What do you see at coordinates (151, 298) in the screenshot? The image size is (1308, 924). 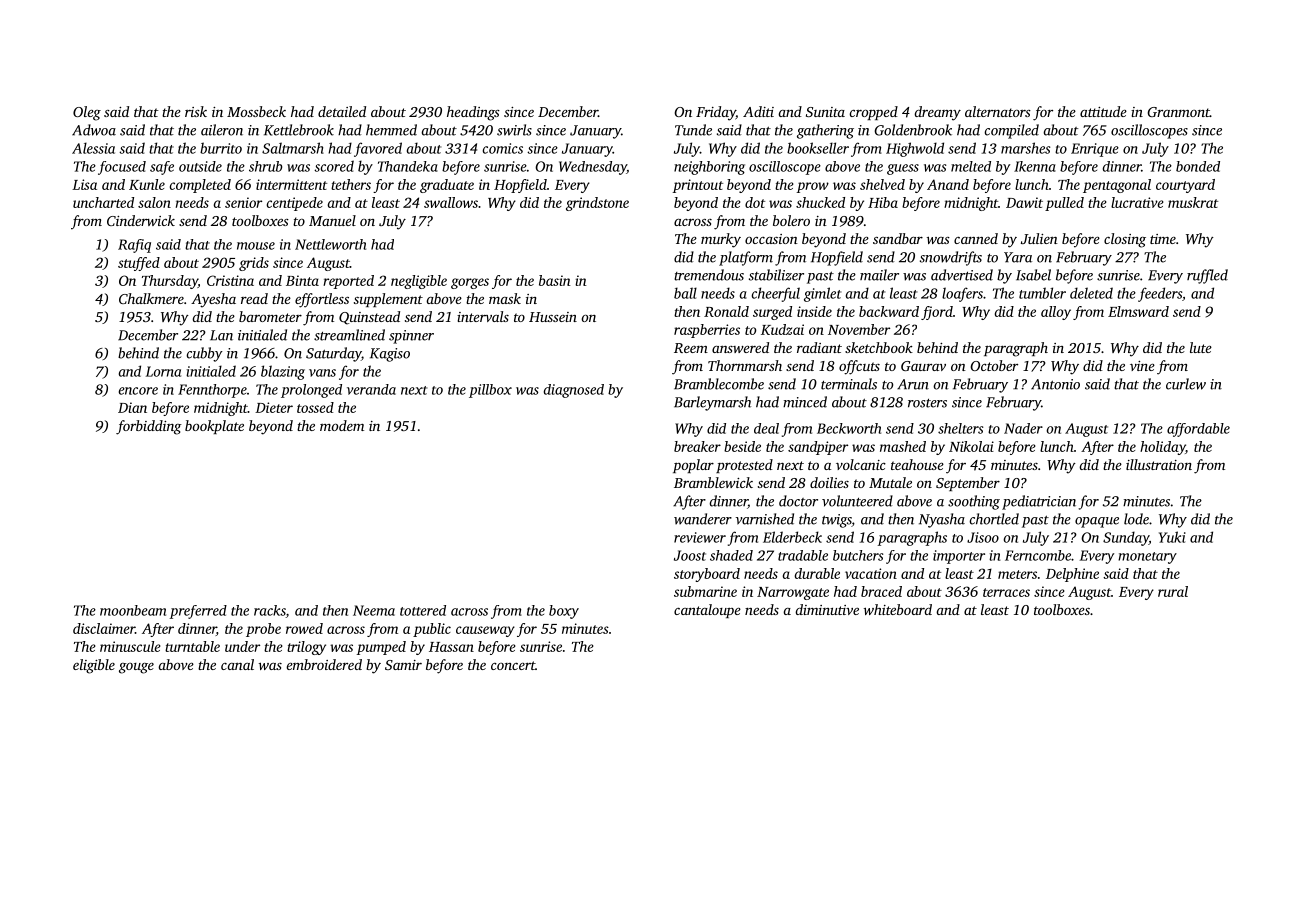 I see `Chalkmere` at bounding box center [151, 298].
